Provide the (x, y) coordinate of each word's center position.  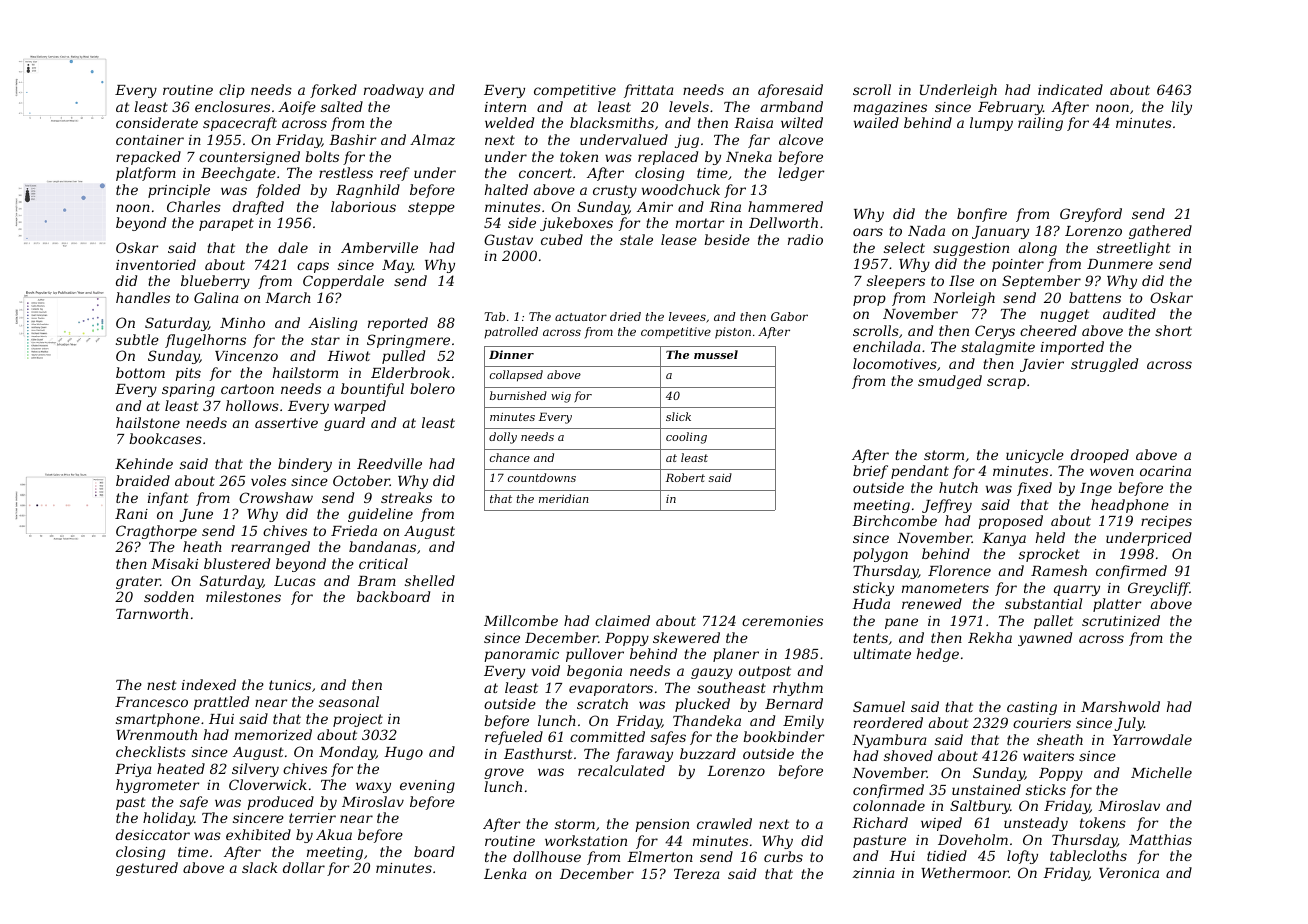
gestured (147, 869)
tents (870, 638)
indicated (1070, 89)
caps (313, 267)
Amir (655, 207)
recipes (1166, 522)
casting (1032, 708)
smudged (950, 382)
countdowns (542, 477)
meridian (564, 498)
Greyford (1091, 215)
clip (232, 91)
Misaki (174, 563)
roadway (394, 91)
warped (360, 407)
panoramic (521, 655)
